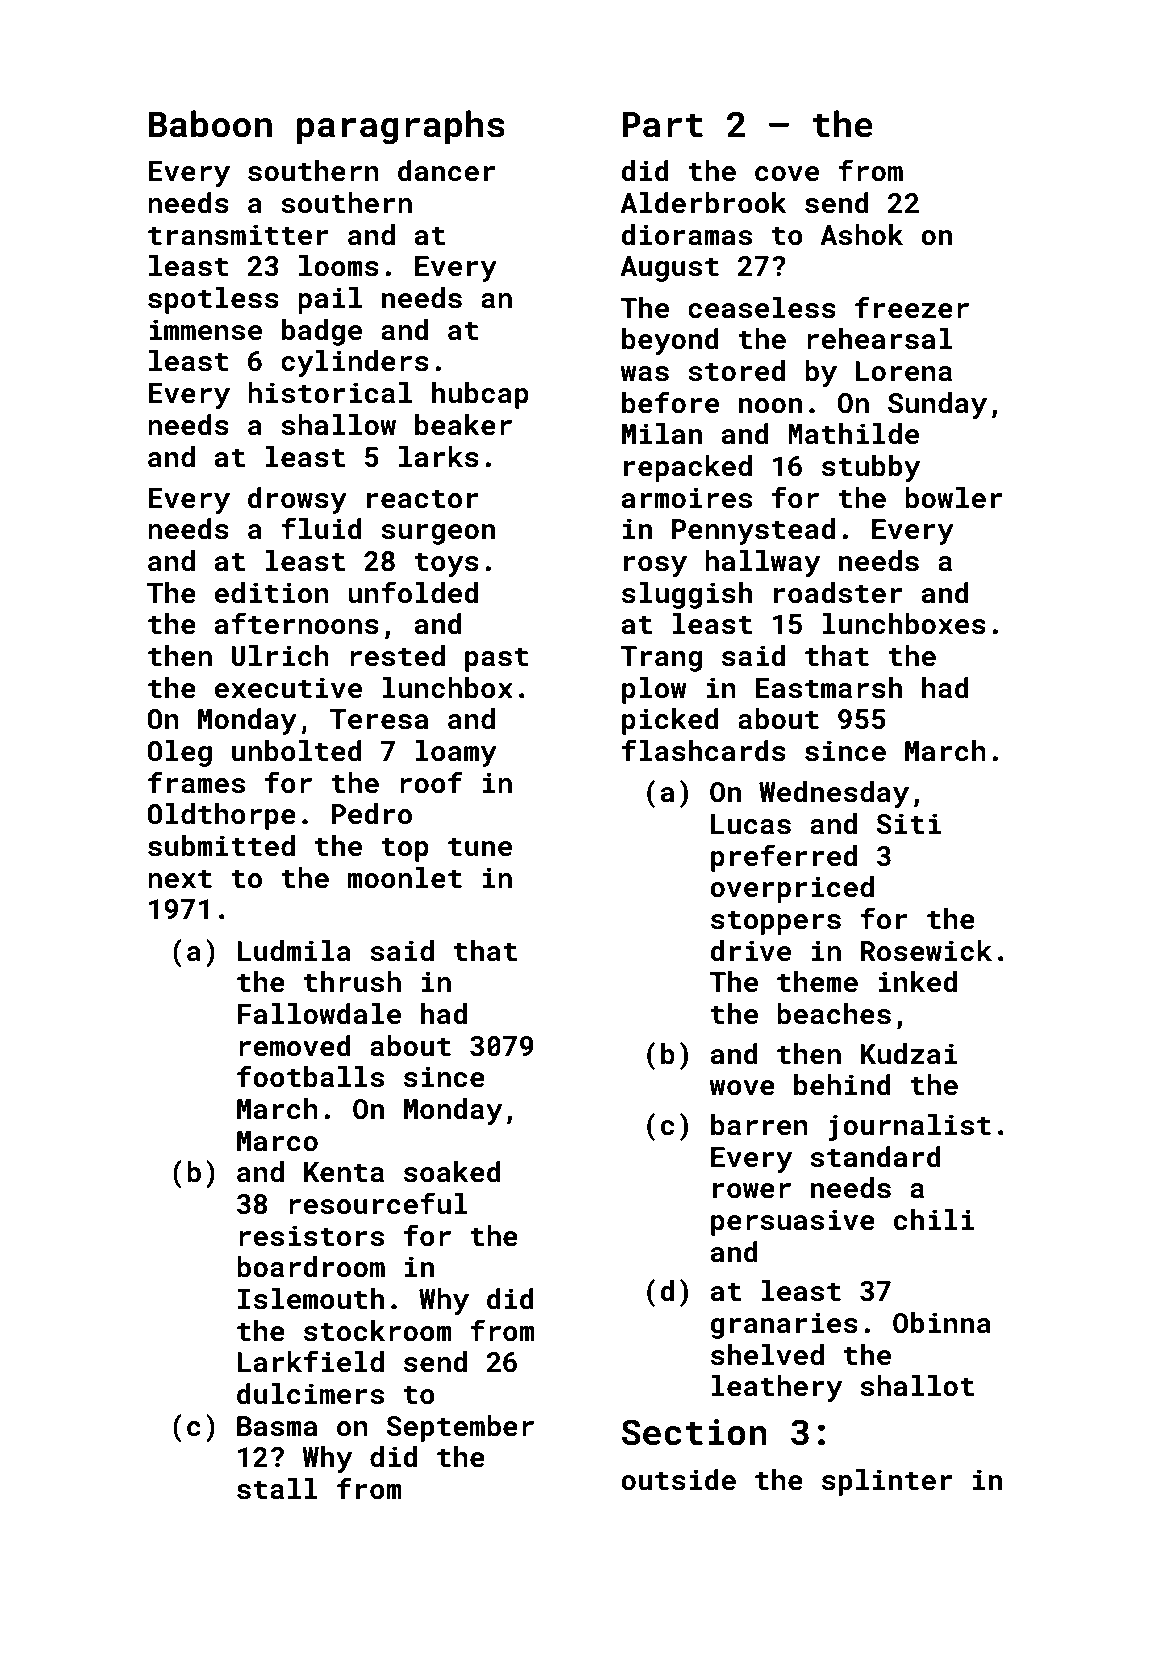  Describe the element at coordinates (670, 341) in the image. I see `beyond` at that location.
